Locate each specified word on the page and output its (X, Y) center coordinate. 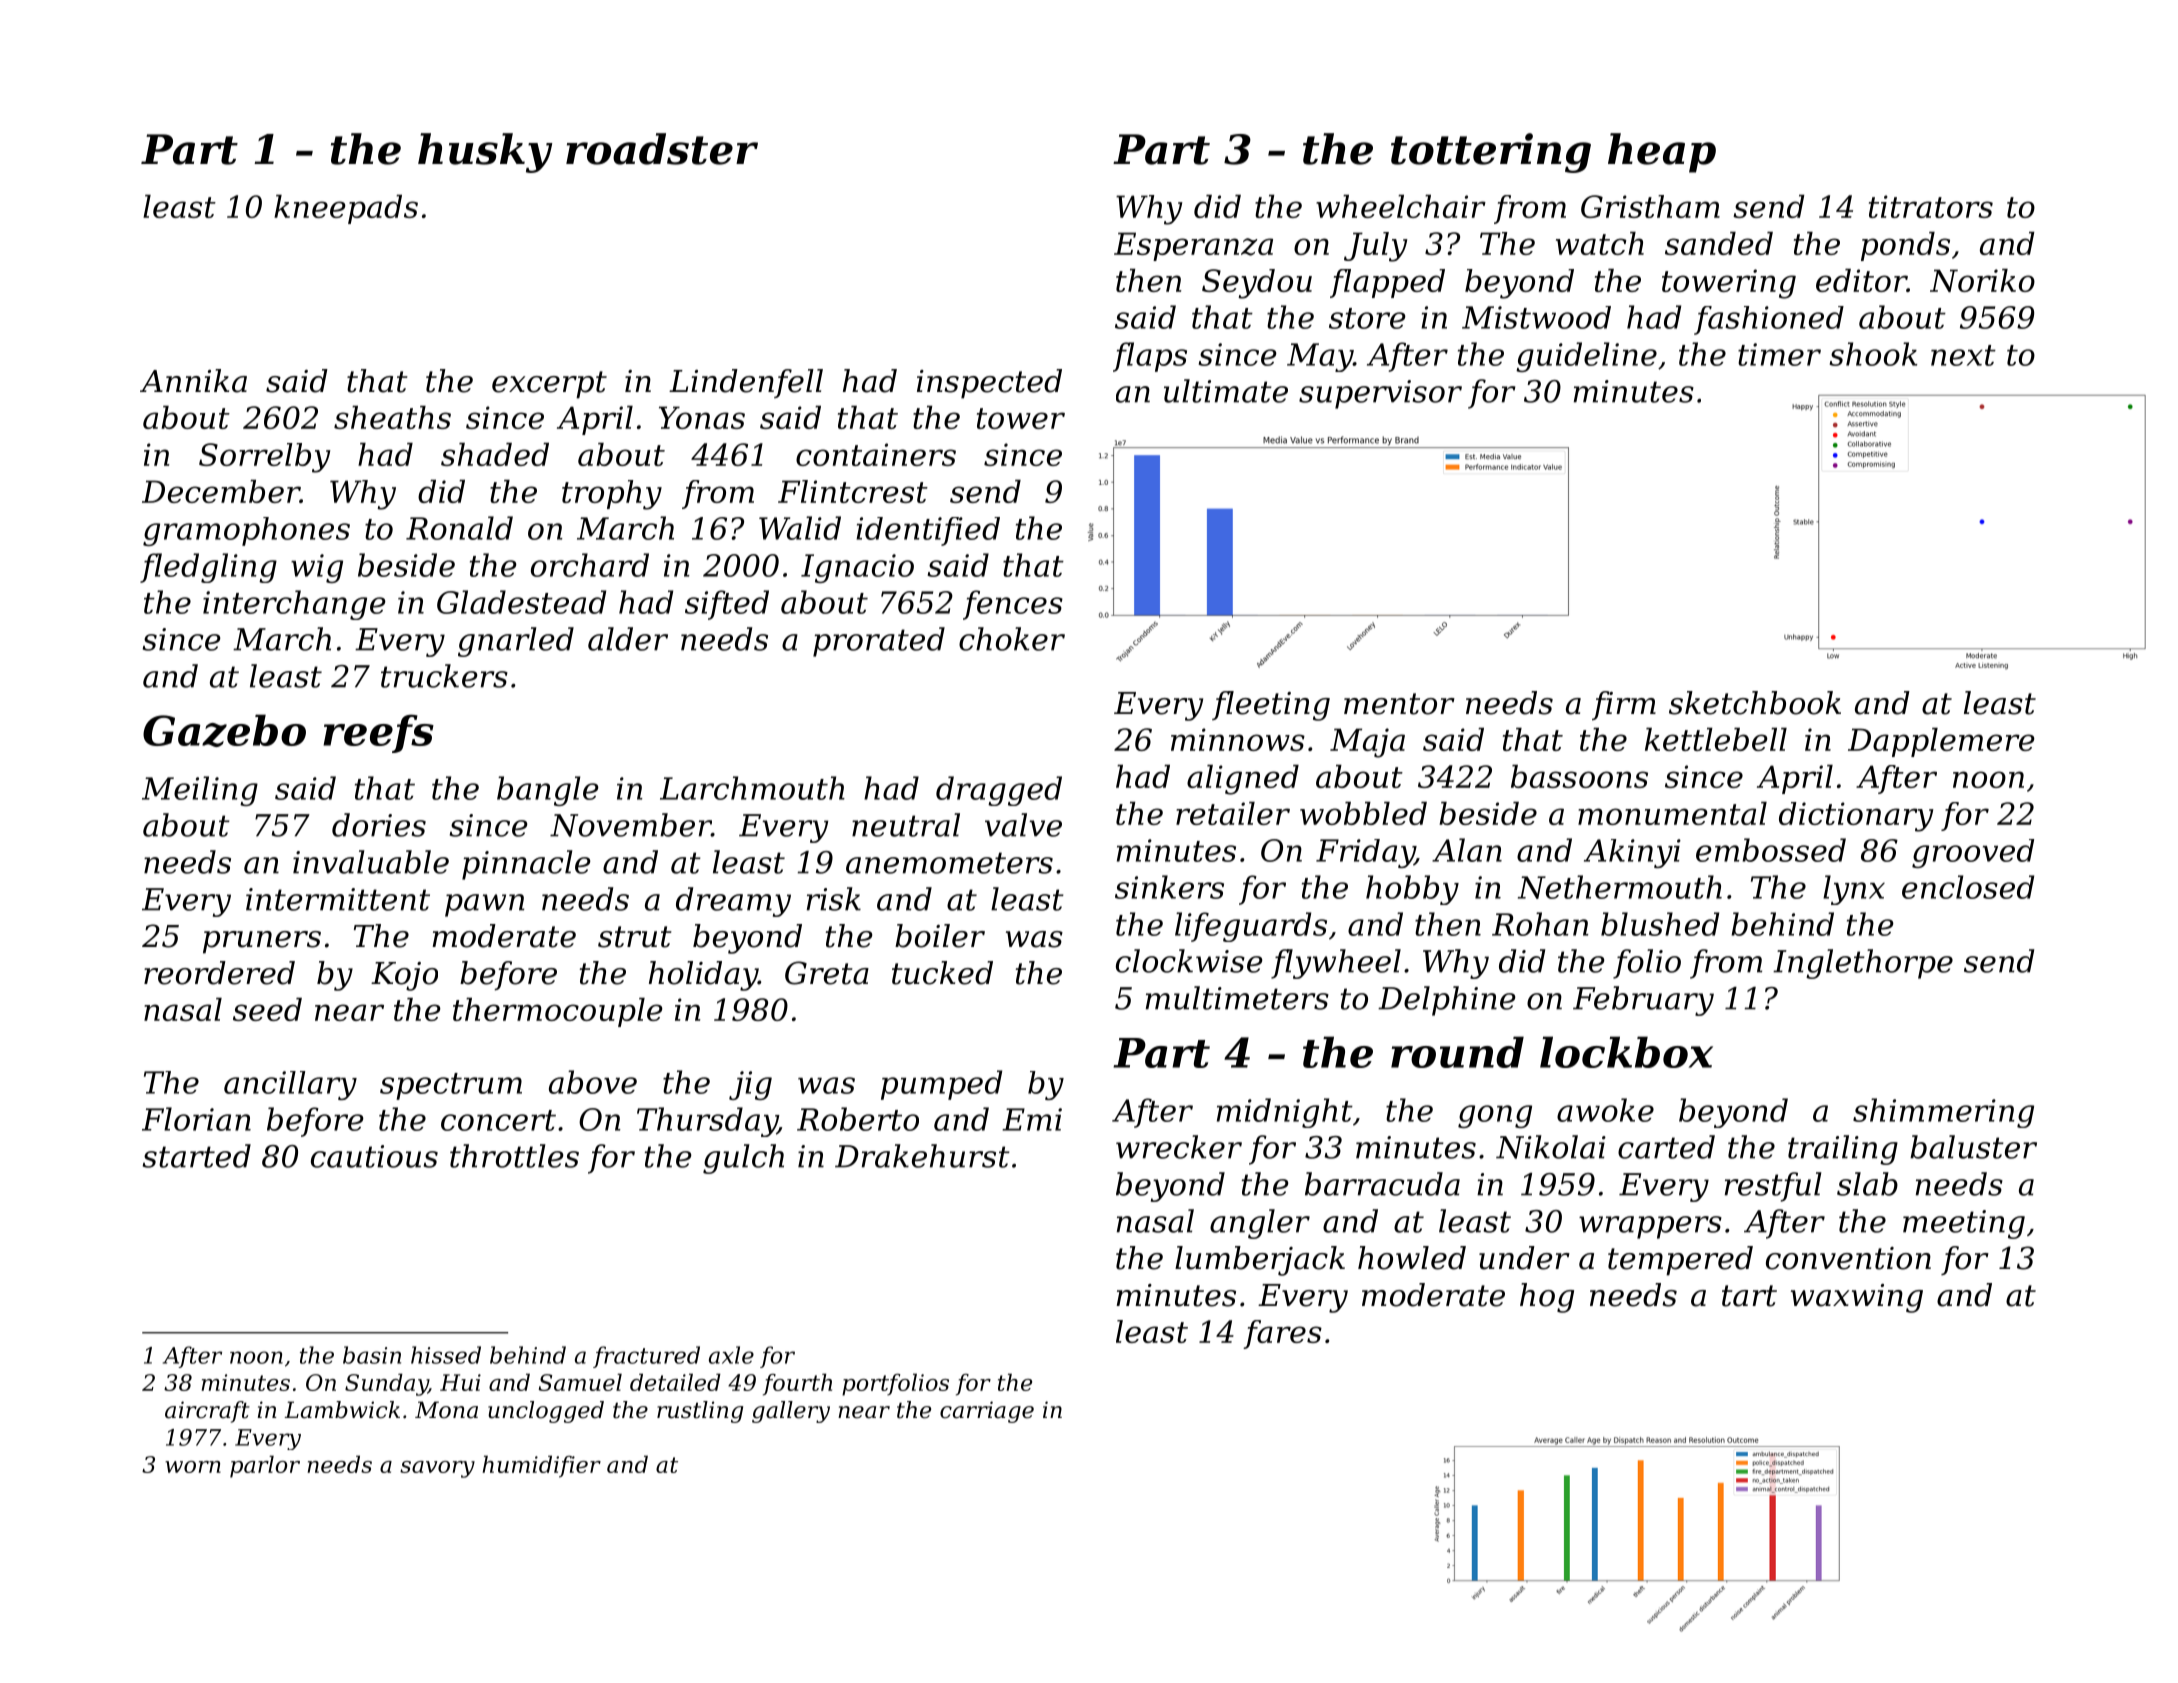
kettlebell (1716, 739)
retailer (1233, 813)
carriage (987, 1412)
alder (628, 639)
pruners (262, 942)
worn (193, 1467)
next (1963, 355)
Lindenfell (746, 383)
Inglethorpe (1863, 964)
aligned (1243, 780)
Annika (193, 381)
